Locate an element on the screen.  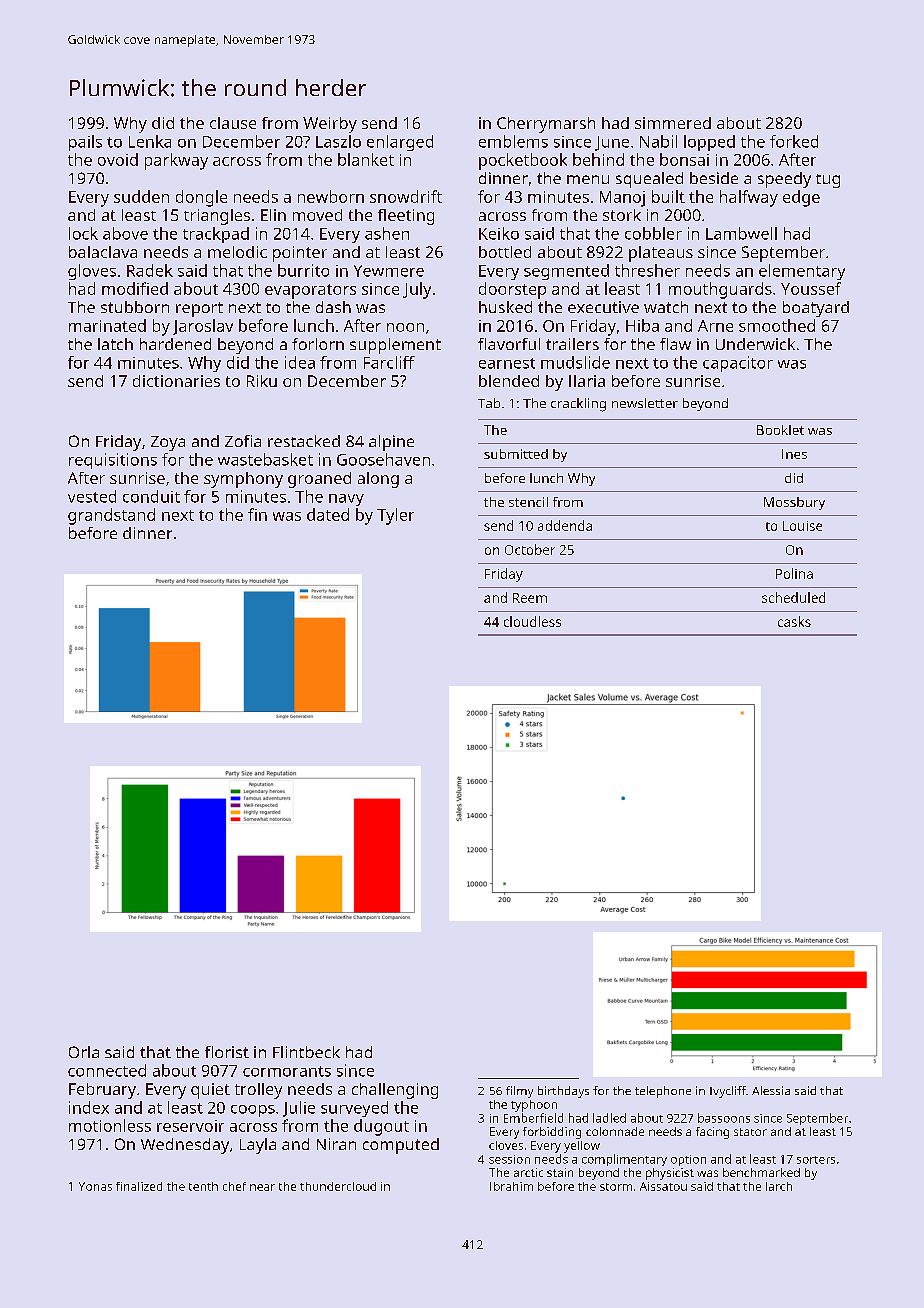
larch is located at coordinates (779, 1186).
